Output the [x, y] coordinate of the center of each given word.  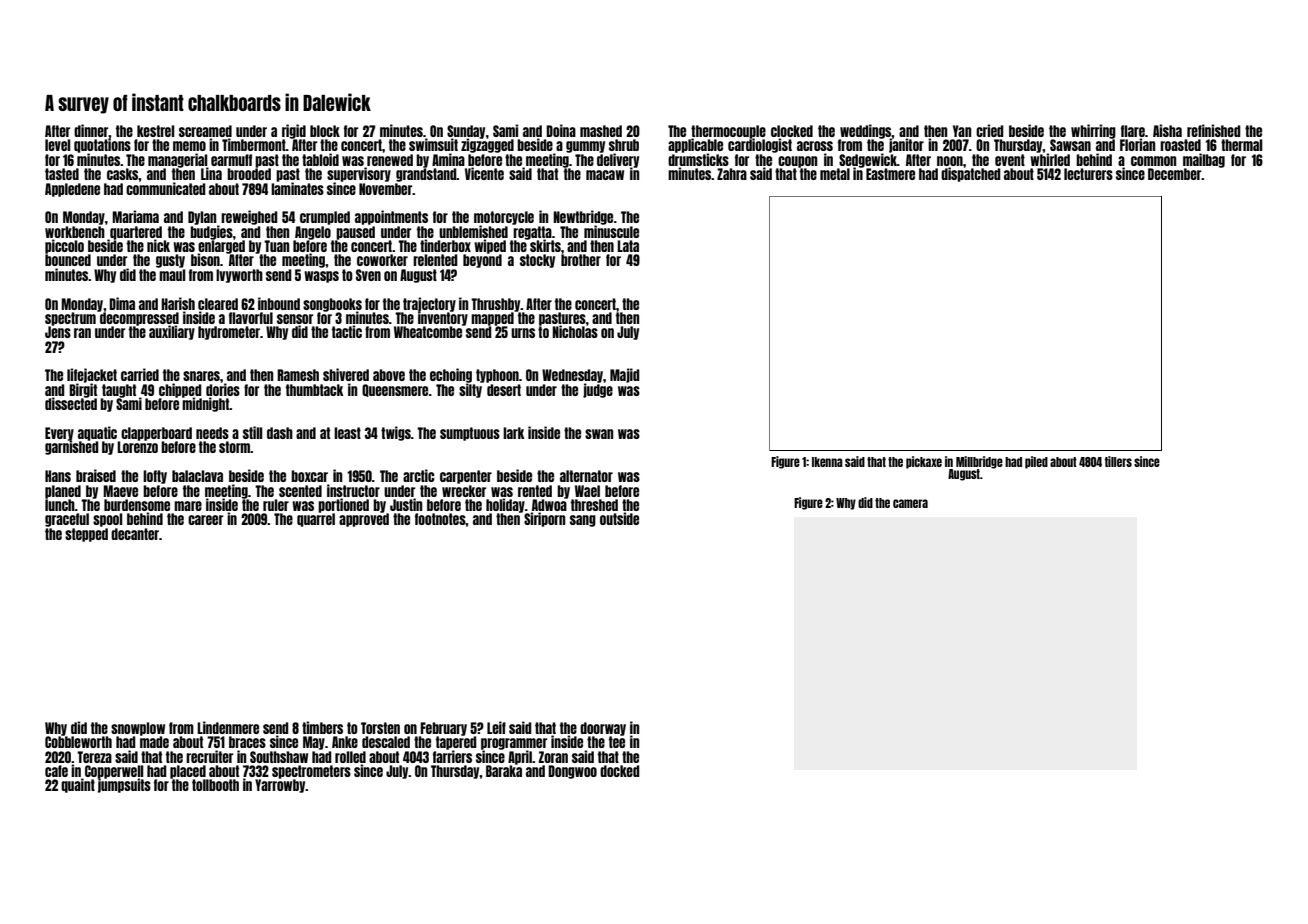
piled [1036, 462]
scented [300, 491]
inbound [279, 303]
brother [581, 260]
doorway [603, 729]
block [325, 131]
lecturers [1088, 174]
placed [188, 772]
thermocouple [728, 132]
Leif [496, 727]
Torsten [380, 728]
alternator [586, 476]
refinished [1214, 130]
